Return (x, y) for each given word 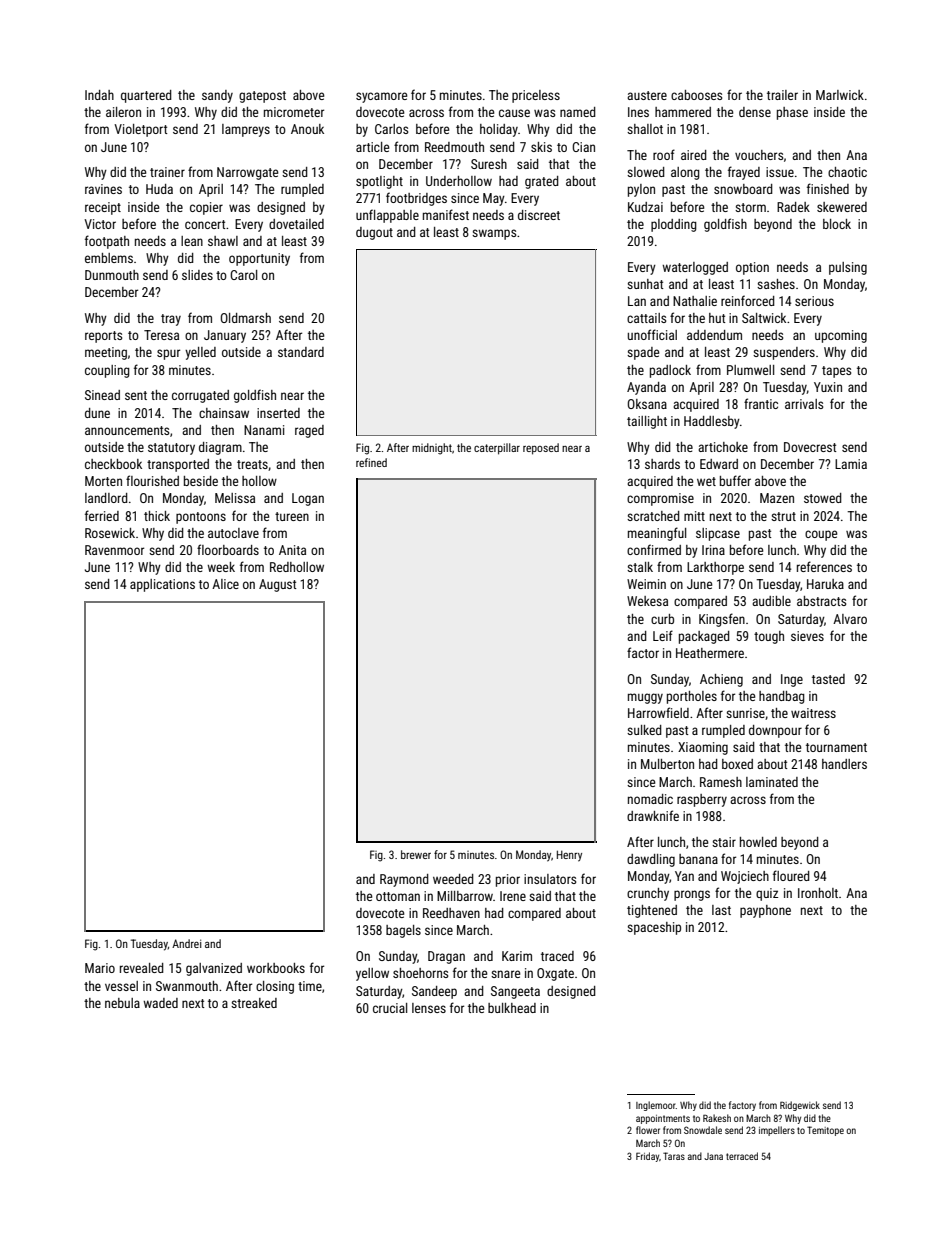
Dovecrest (810, 447)
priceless (536, 96)
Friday (647, 1157)
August (277, 585)
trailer (782, 95)
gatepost (262, 97)
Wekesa (647, 601)
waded (160, 1003)
